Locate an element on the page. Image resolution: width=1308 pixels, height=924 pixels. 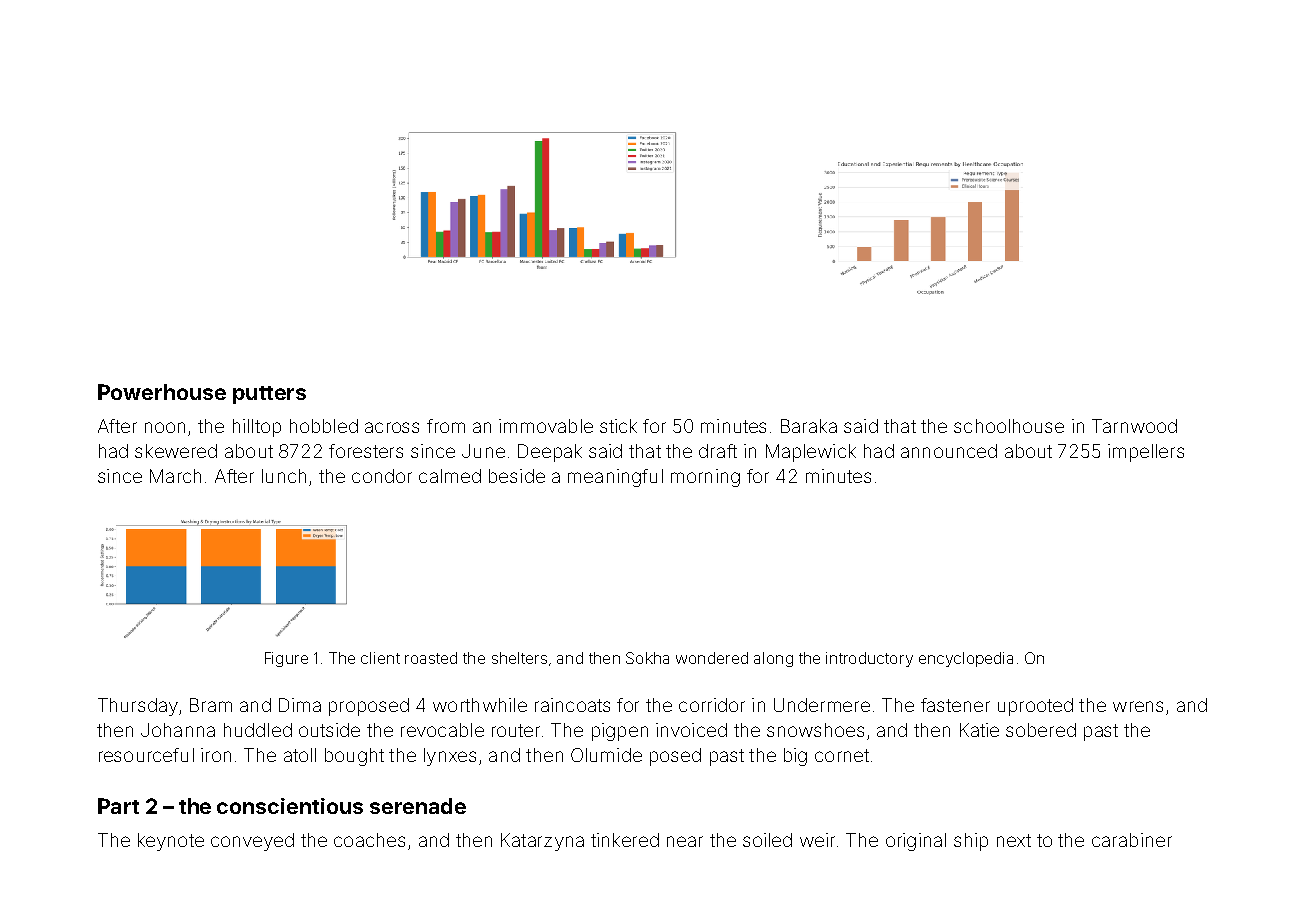
roasted is located at coordinates (431, 658).
